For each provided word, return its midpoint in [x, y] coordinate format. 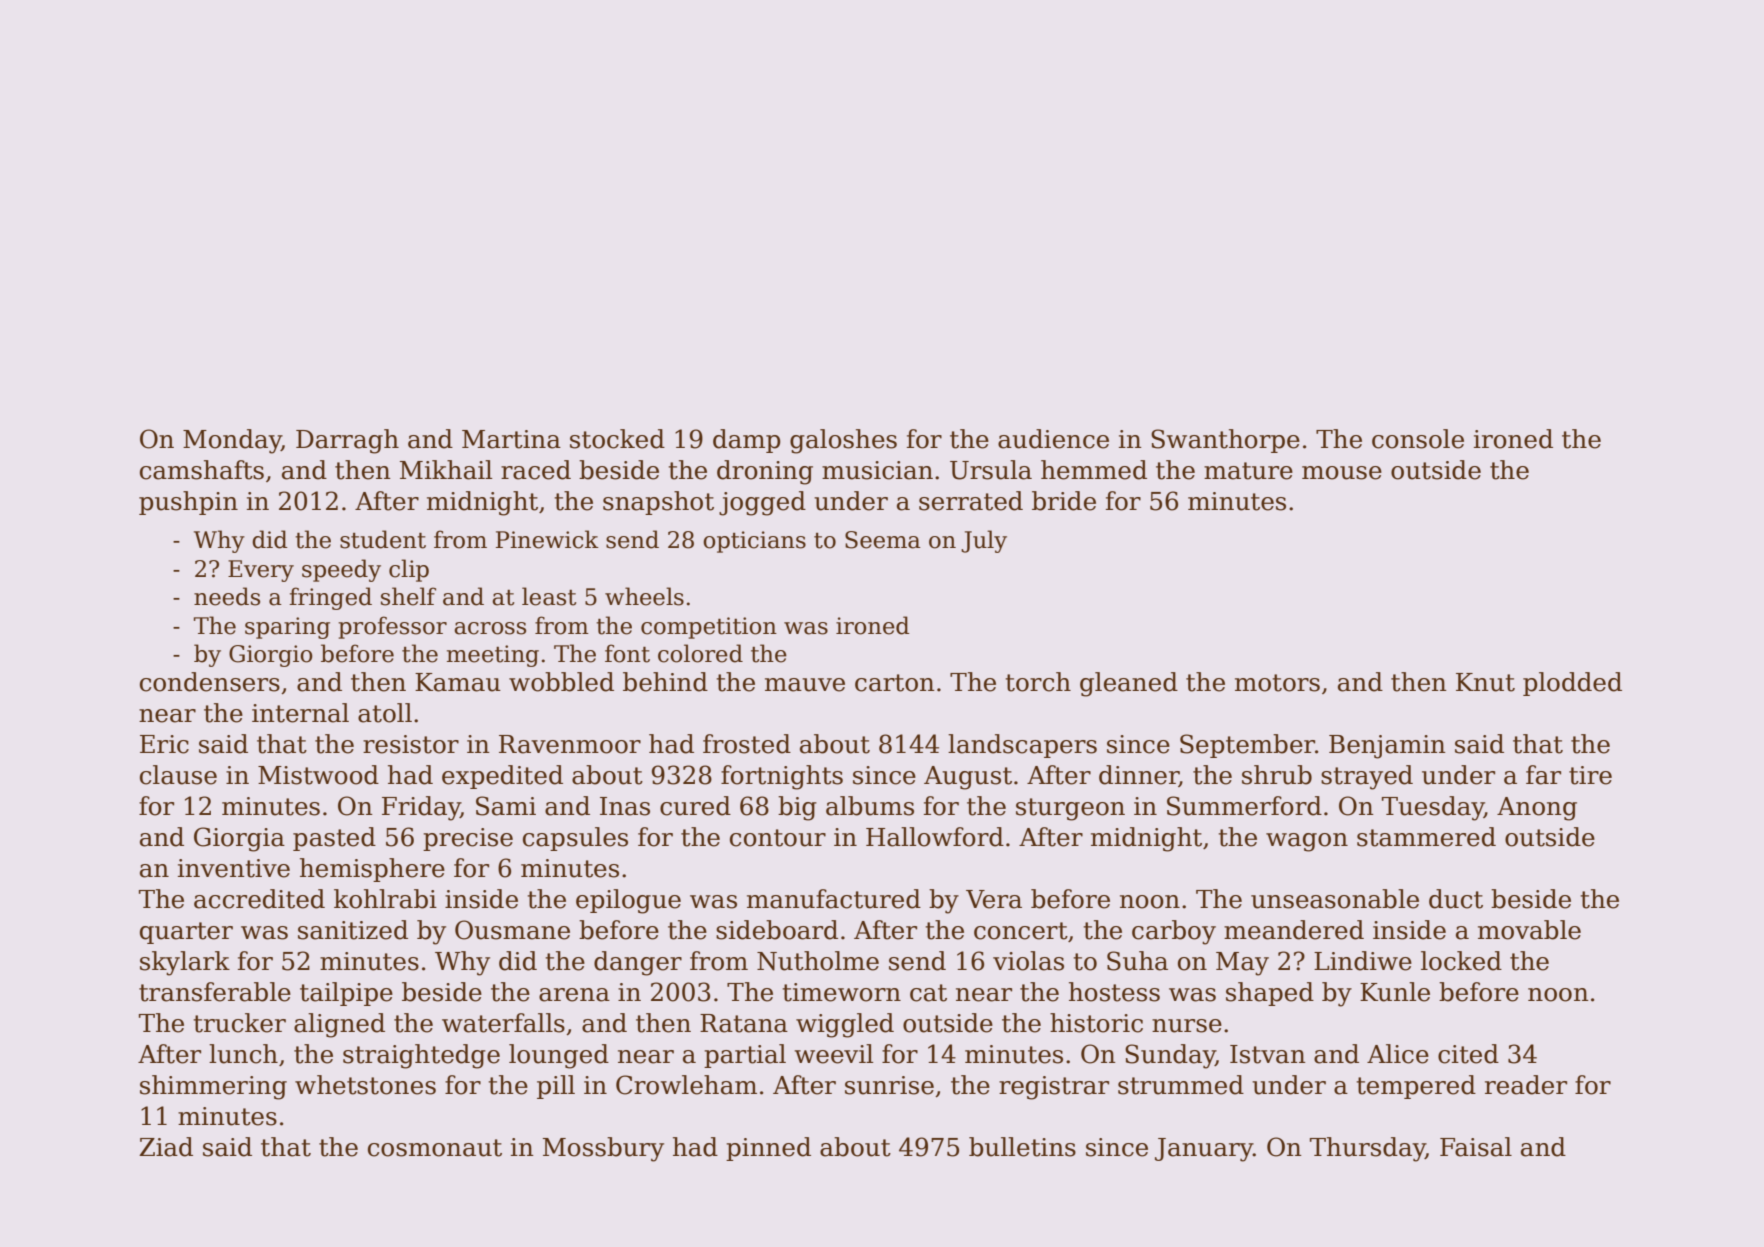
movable [1529, 930]
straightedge [421, 1056]
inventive [234, 868]
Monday [232, 441]
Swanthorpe [1225, 441]
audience [1053, 439]
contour [778, 838]
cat [928, 993]
